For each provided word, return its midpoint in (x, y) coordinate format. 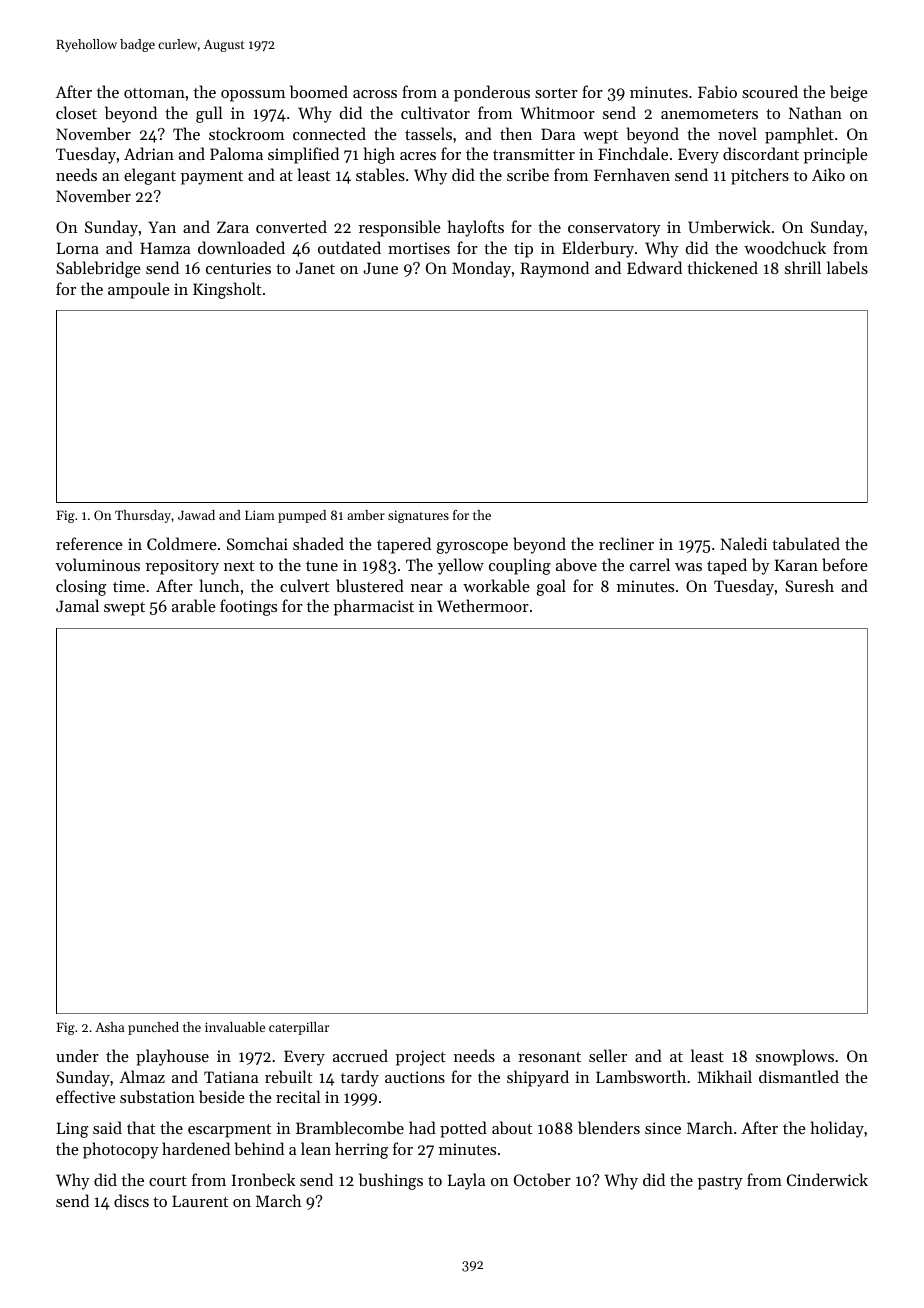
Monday (481, 269)
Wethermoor (483, 605)
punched (153, 1028)
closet (76, 112)
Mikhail (724, 1076)
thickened (722, 267)
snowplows (795, 1057)
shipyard (538, 1078)
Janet (315, 268)
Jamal (77, 605)
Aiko (828, 174)
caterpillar (299, 1028)
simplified (303, 155)
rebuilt (288, 1076)
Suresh (809, 585)
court (168, 1181)
